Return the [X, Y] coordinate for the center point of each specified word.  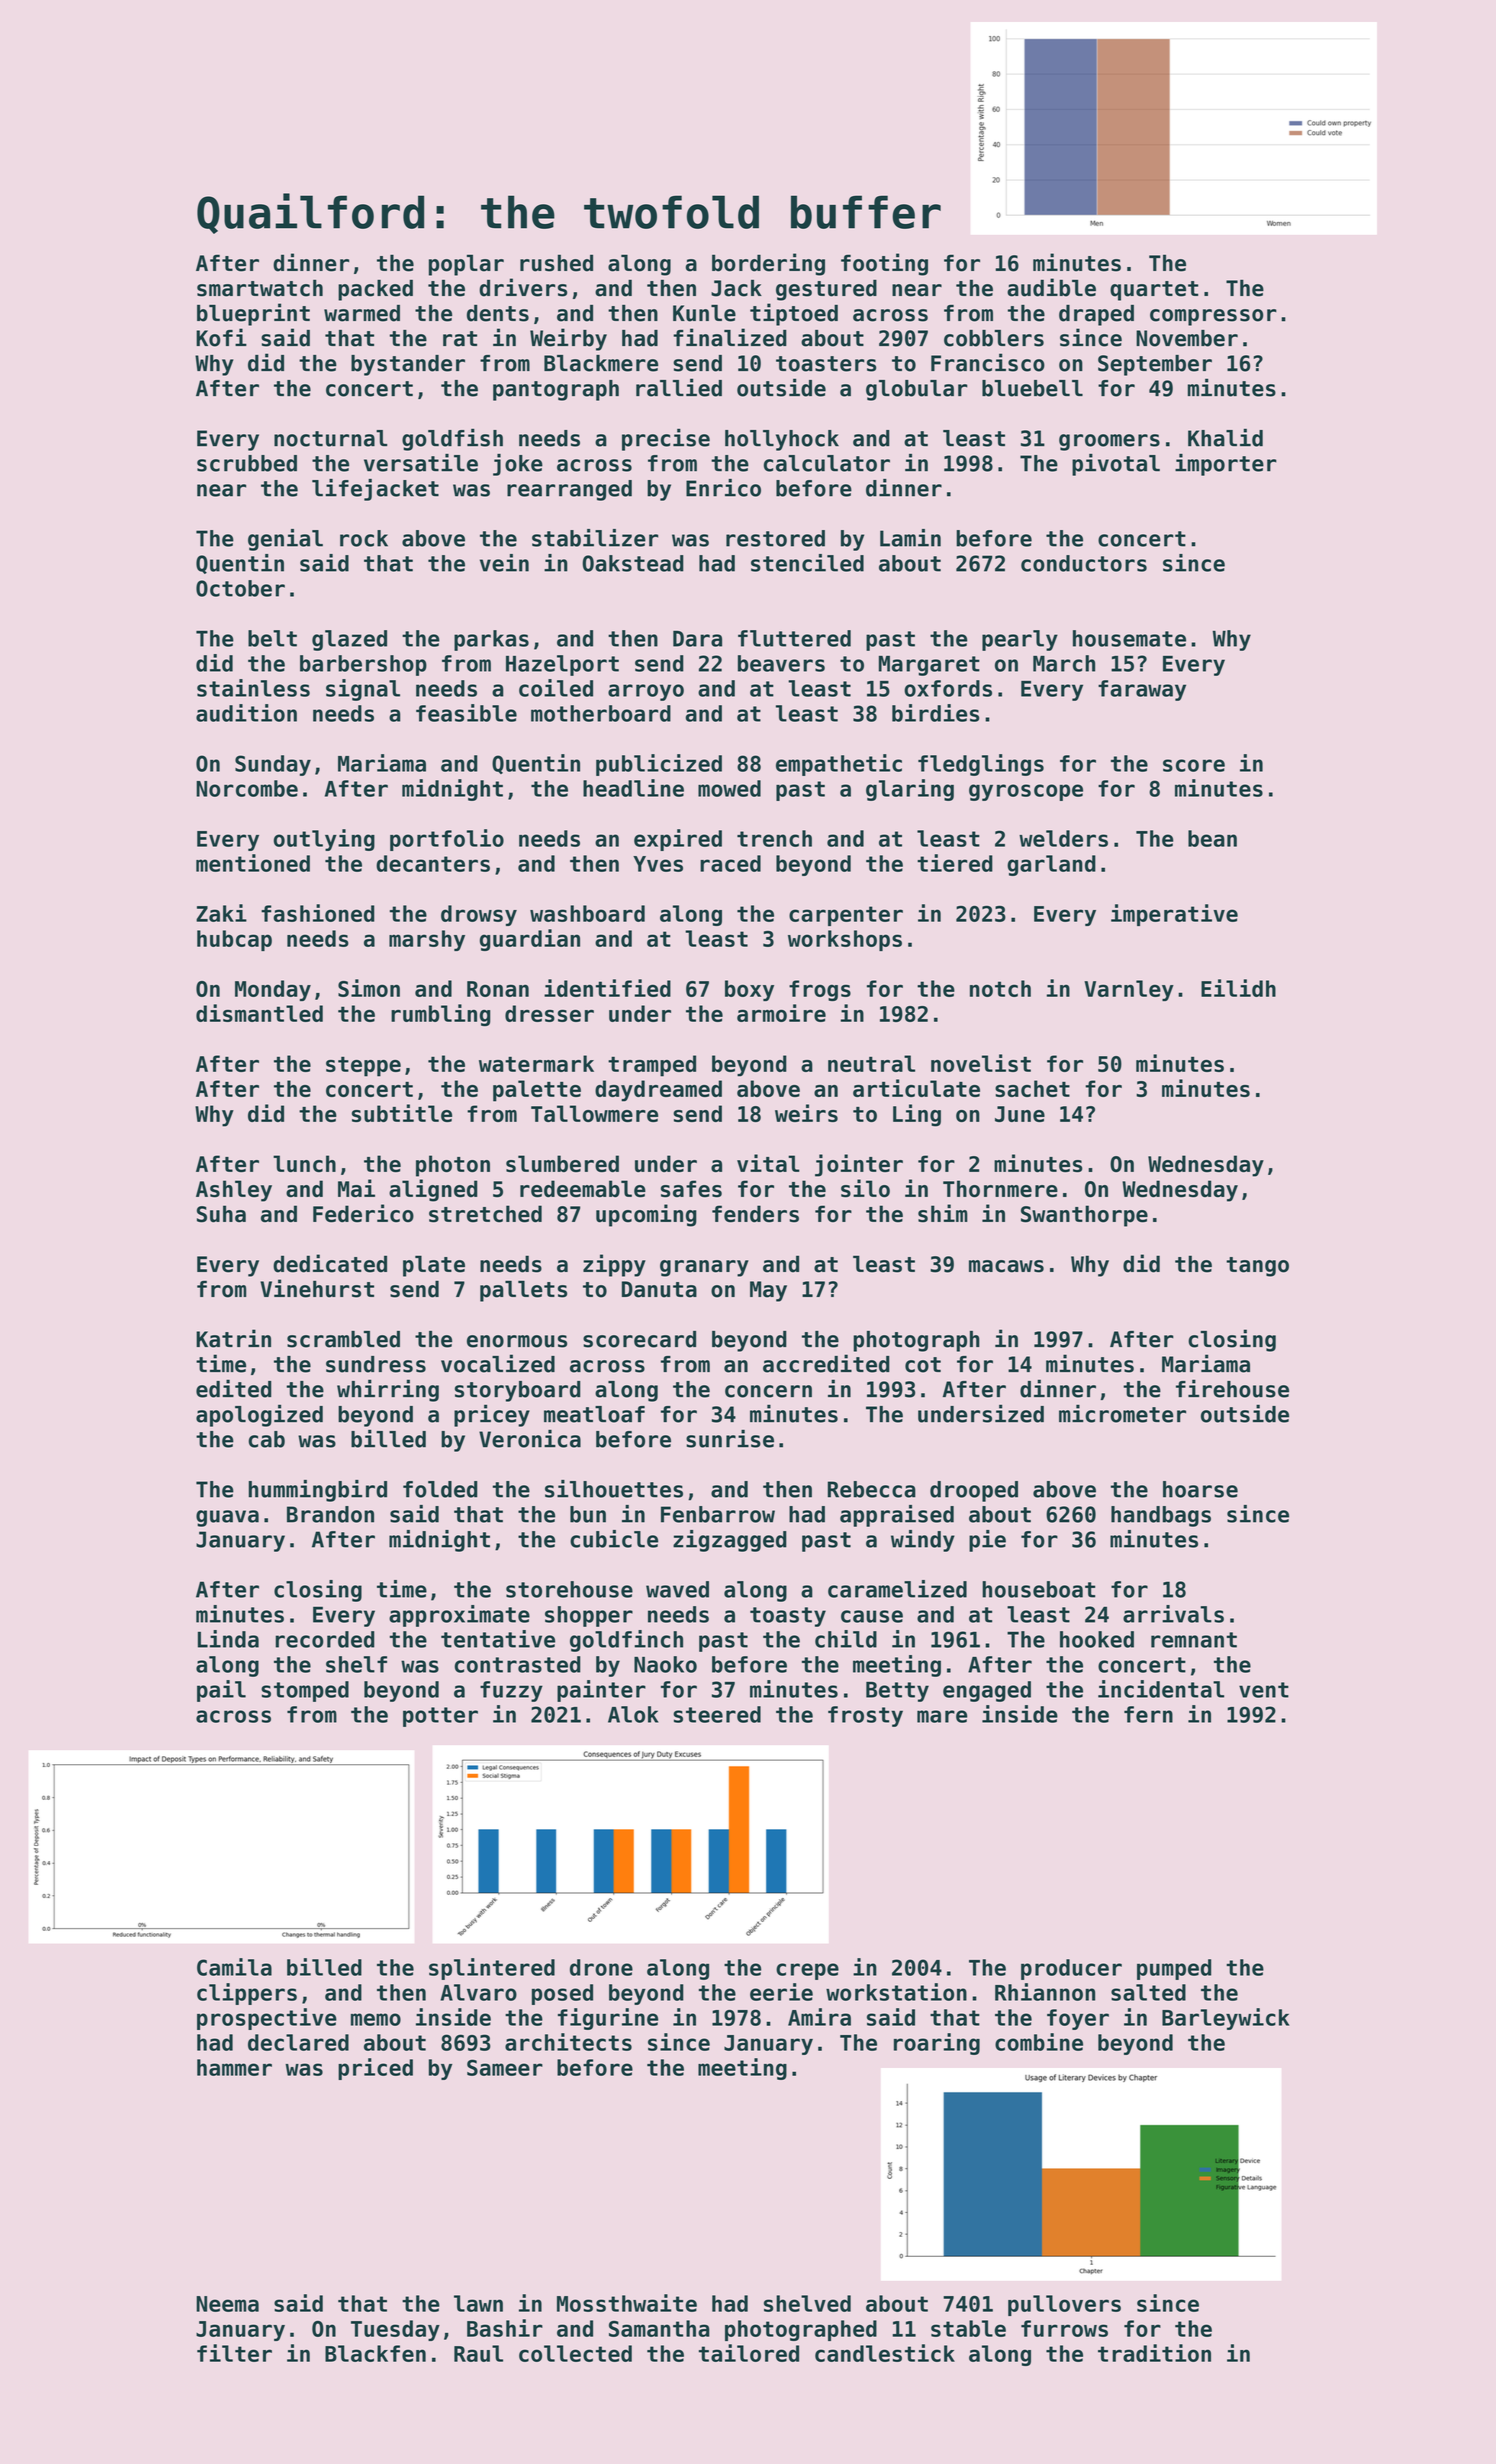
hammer [234, 2067]
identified [607, 988]
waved [677, 1589]
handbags [1161, 1516]
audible [1051, 287]
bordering [768, 264]
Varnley [1129, 990]
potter [440, 1717]
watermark [536, 1063]
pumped [1174, 1969]
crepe [807, 1971]
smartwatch [260, 288]
